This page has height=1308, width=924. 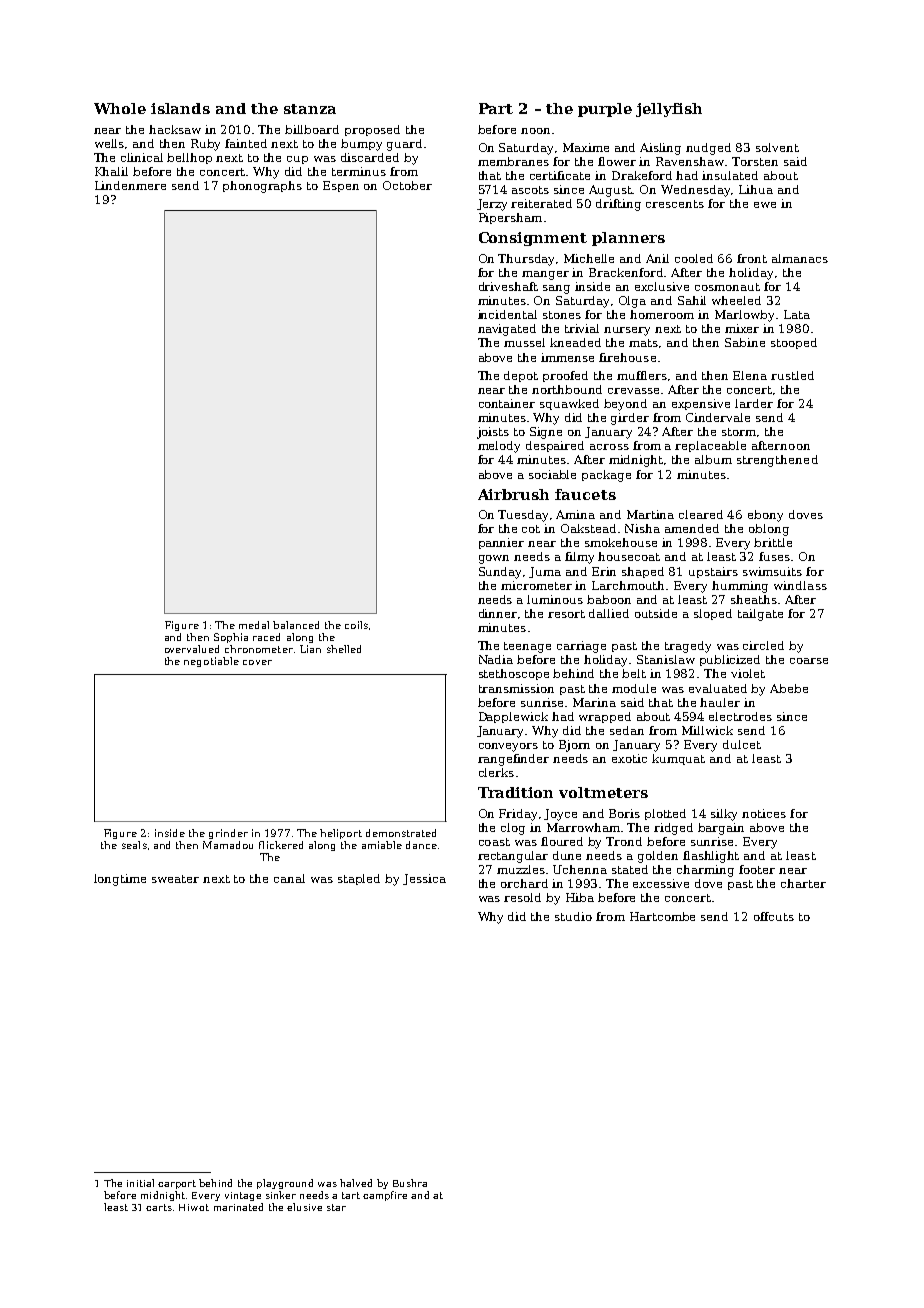 What do you see at coordinates (404, 145) in the page?
I see `guard` at bounding box center [404, 145].
